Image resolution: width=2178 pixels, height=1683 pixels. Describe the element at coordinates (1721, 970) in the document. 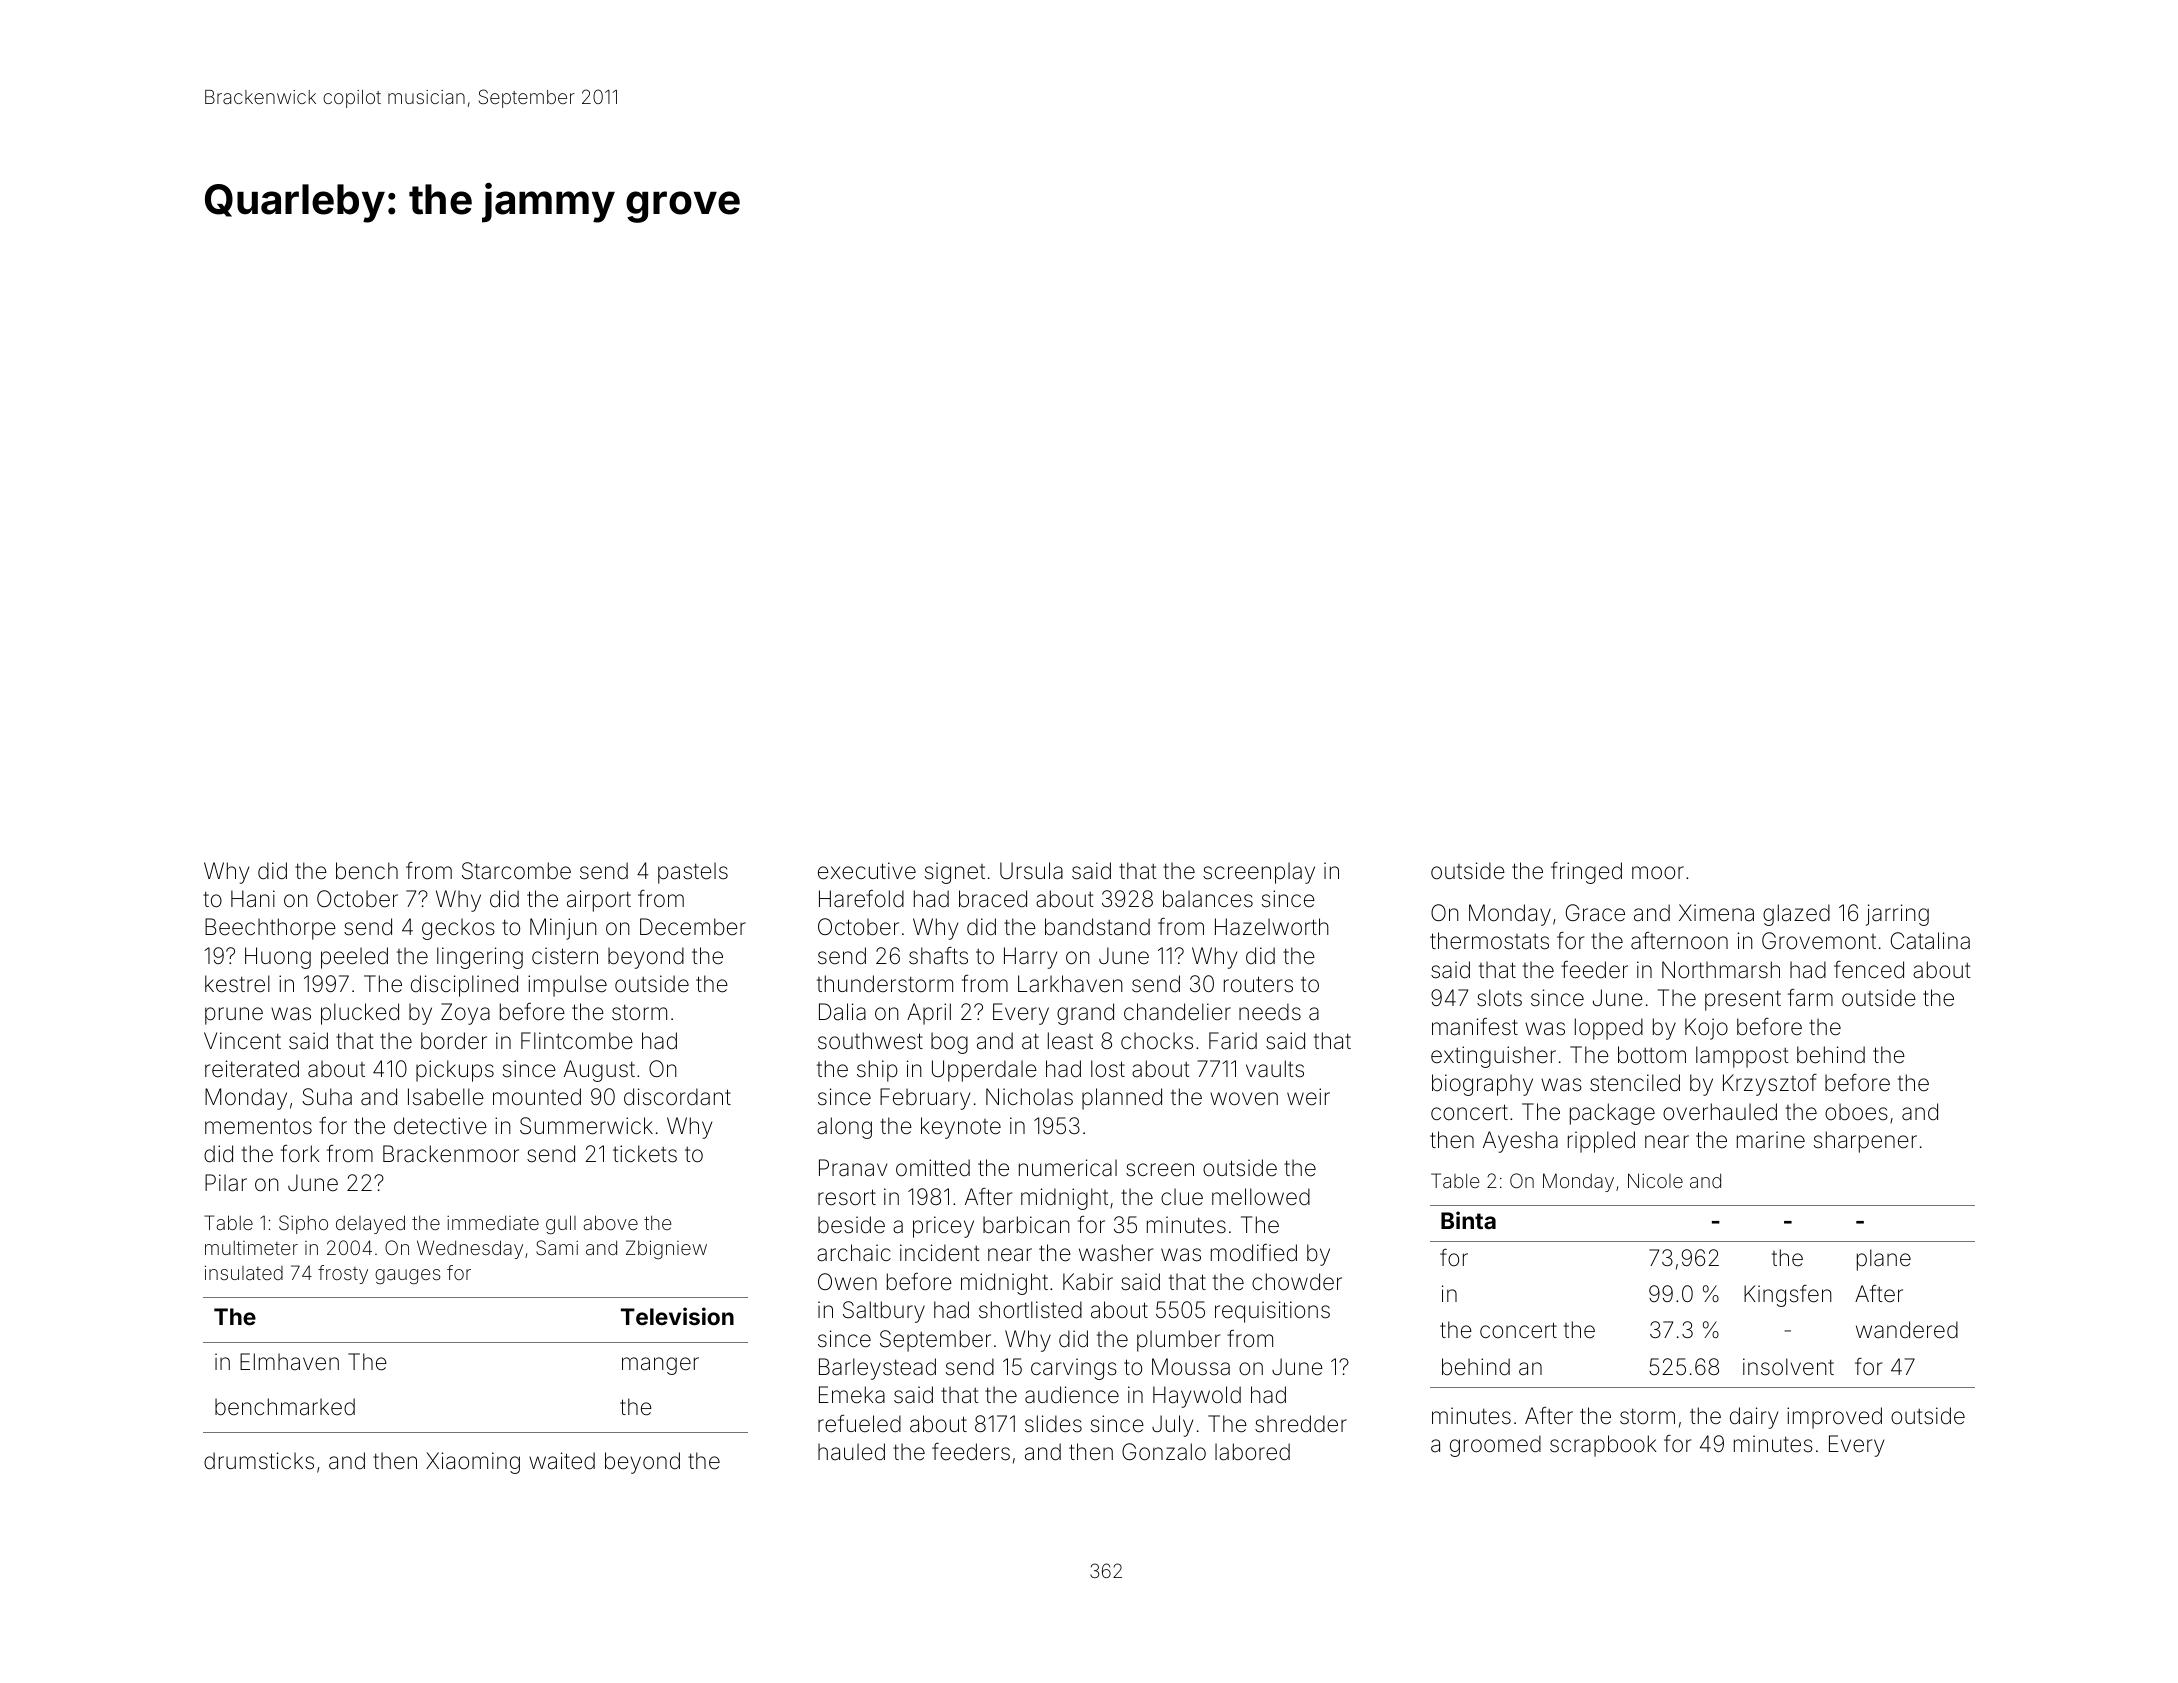

I see `Northmarsh` at that location.
